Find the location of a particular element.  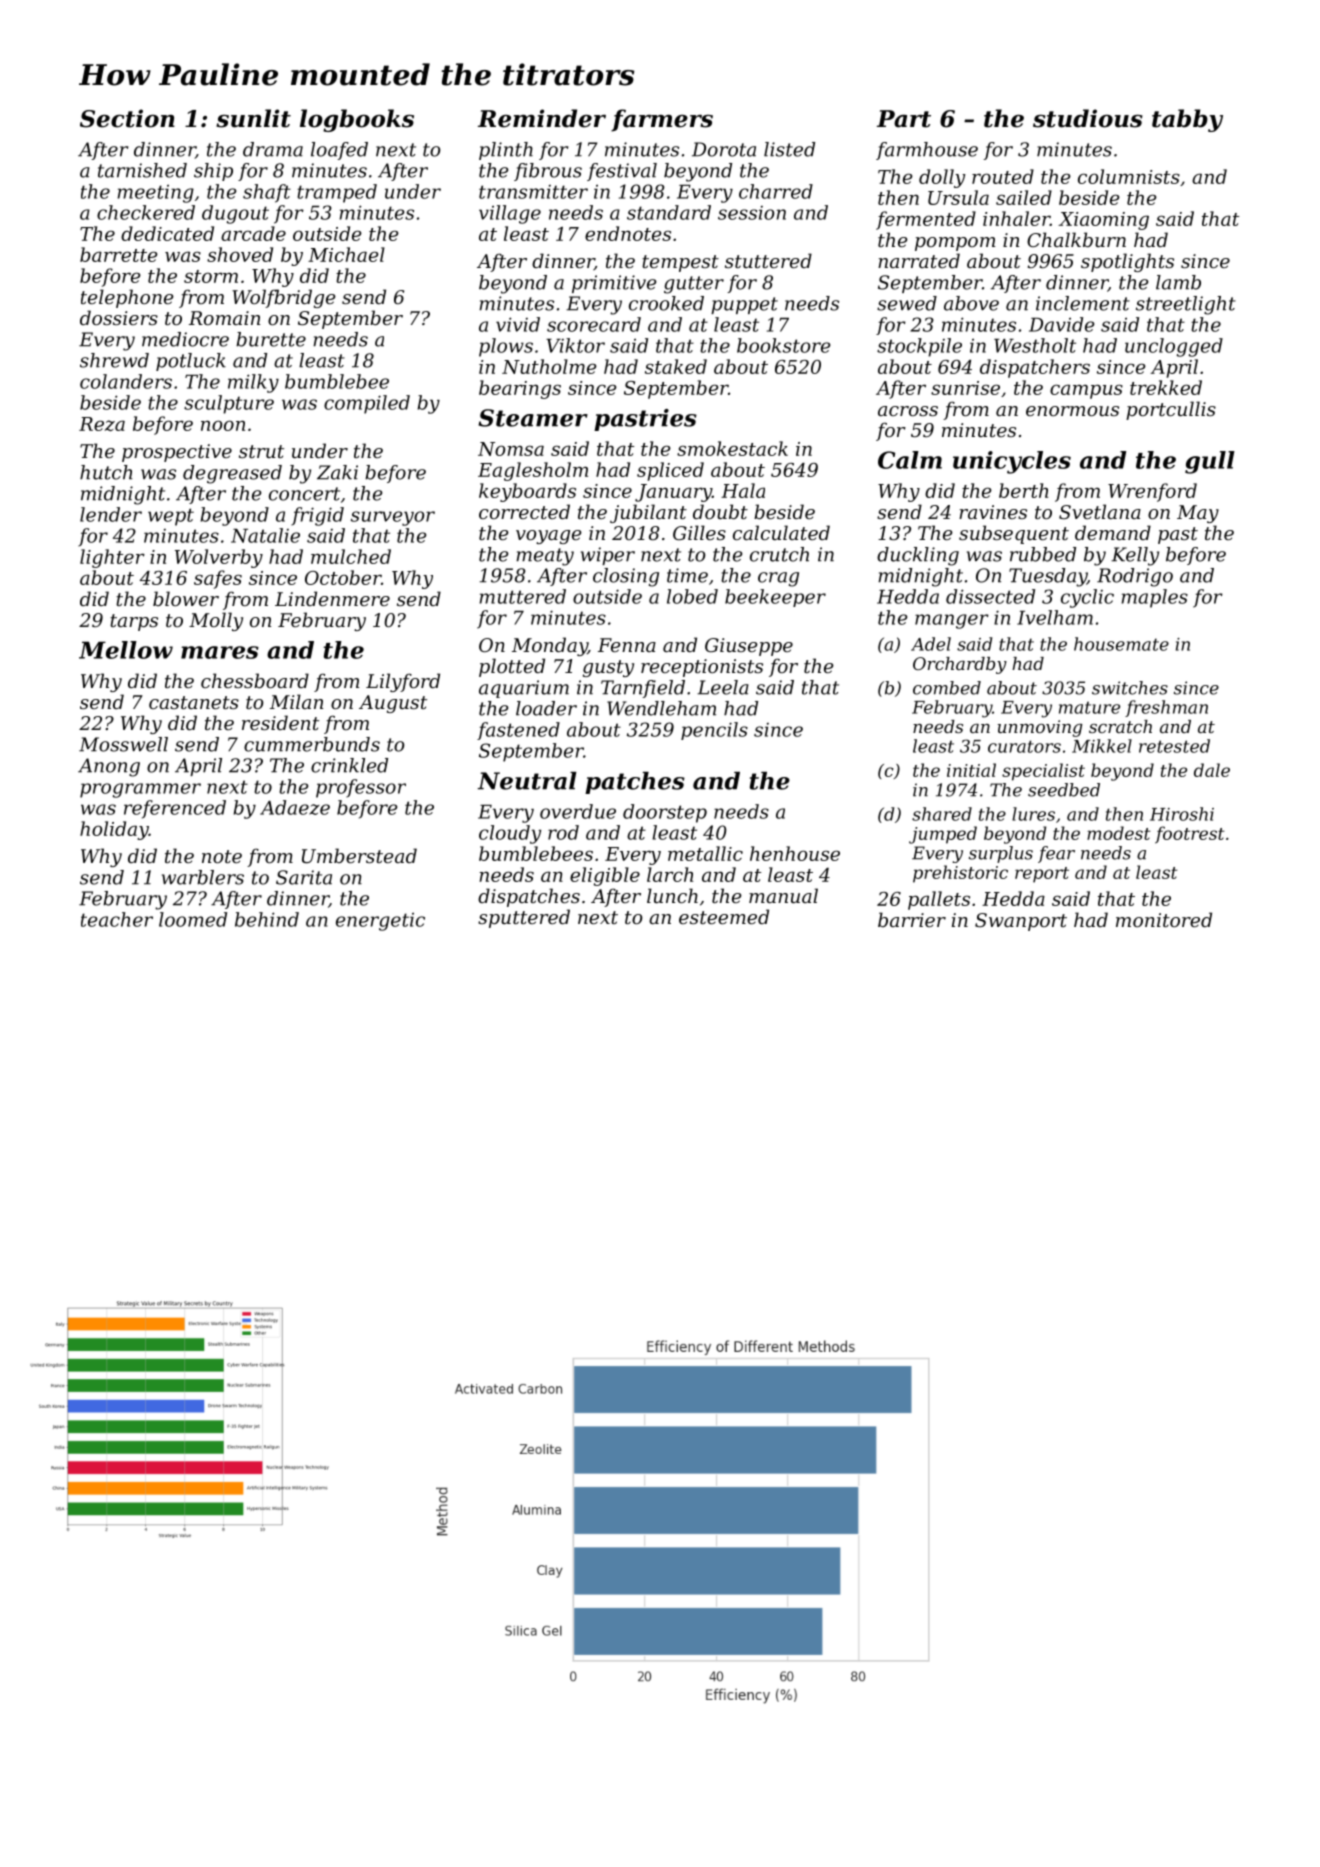

dossiers is located at coordinates (119, 317).
